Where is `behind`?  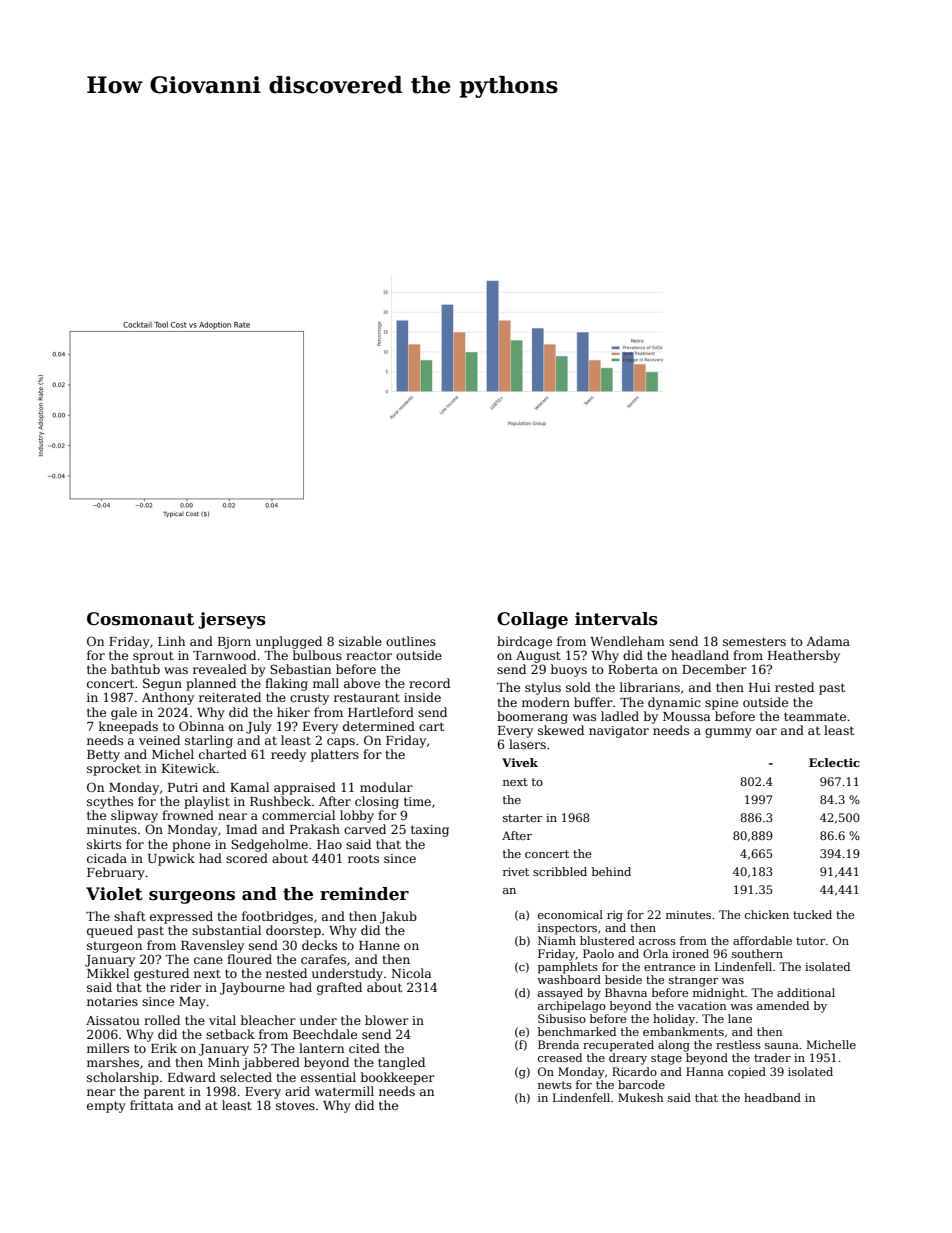
behind is located at coordinates (611, 871).
